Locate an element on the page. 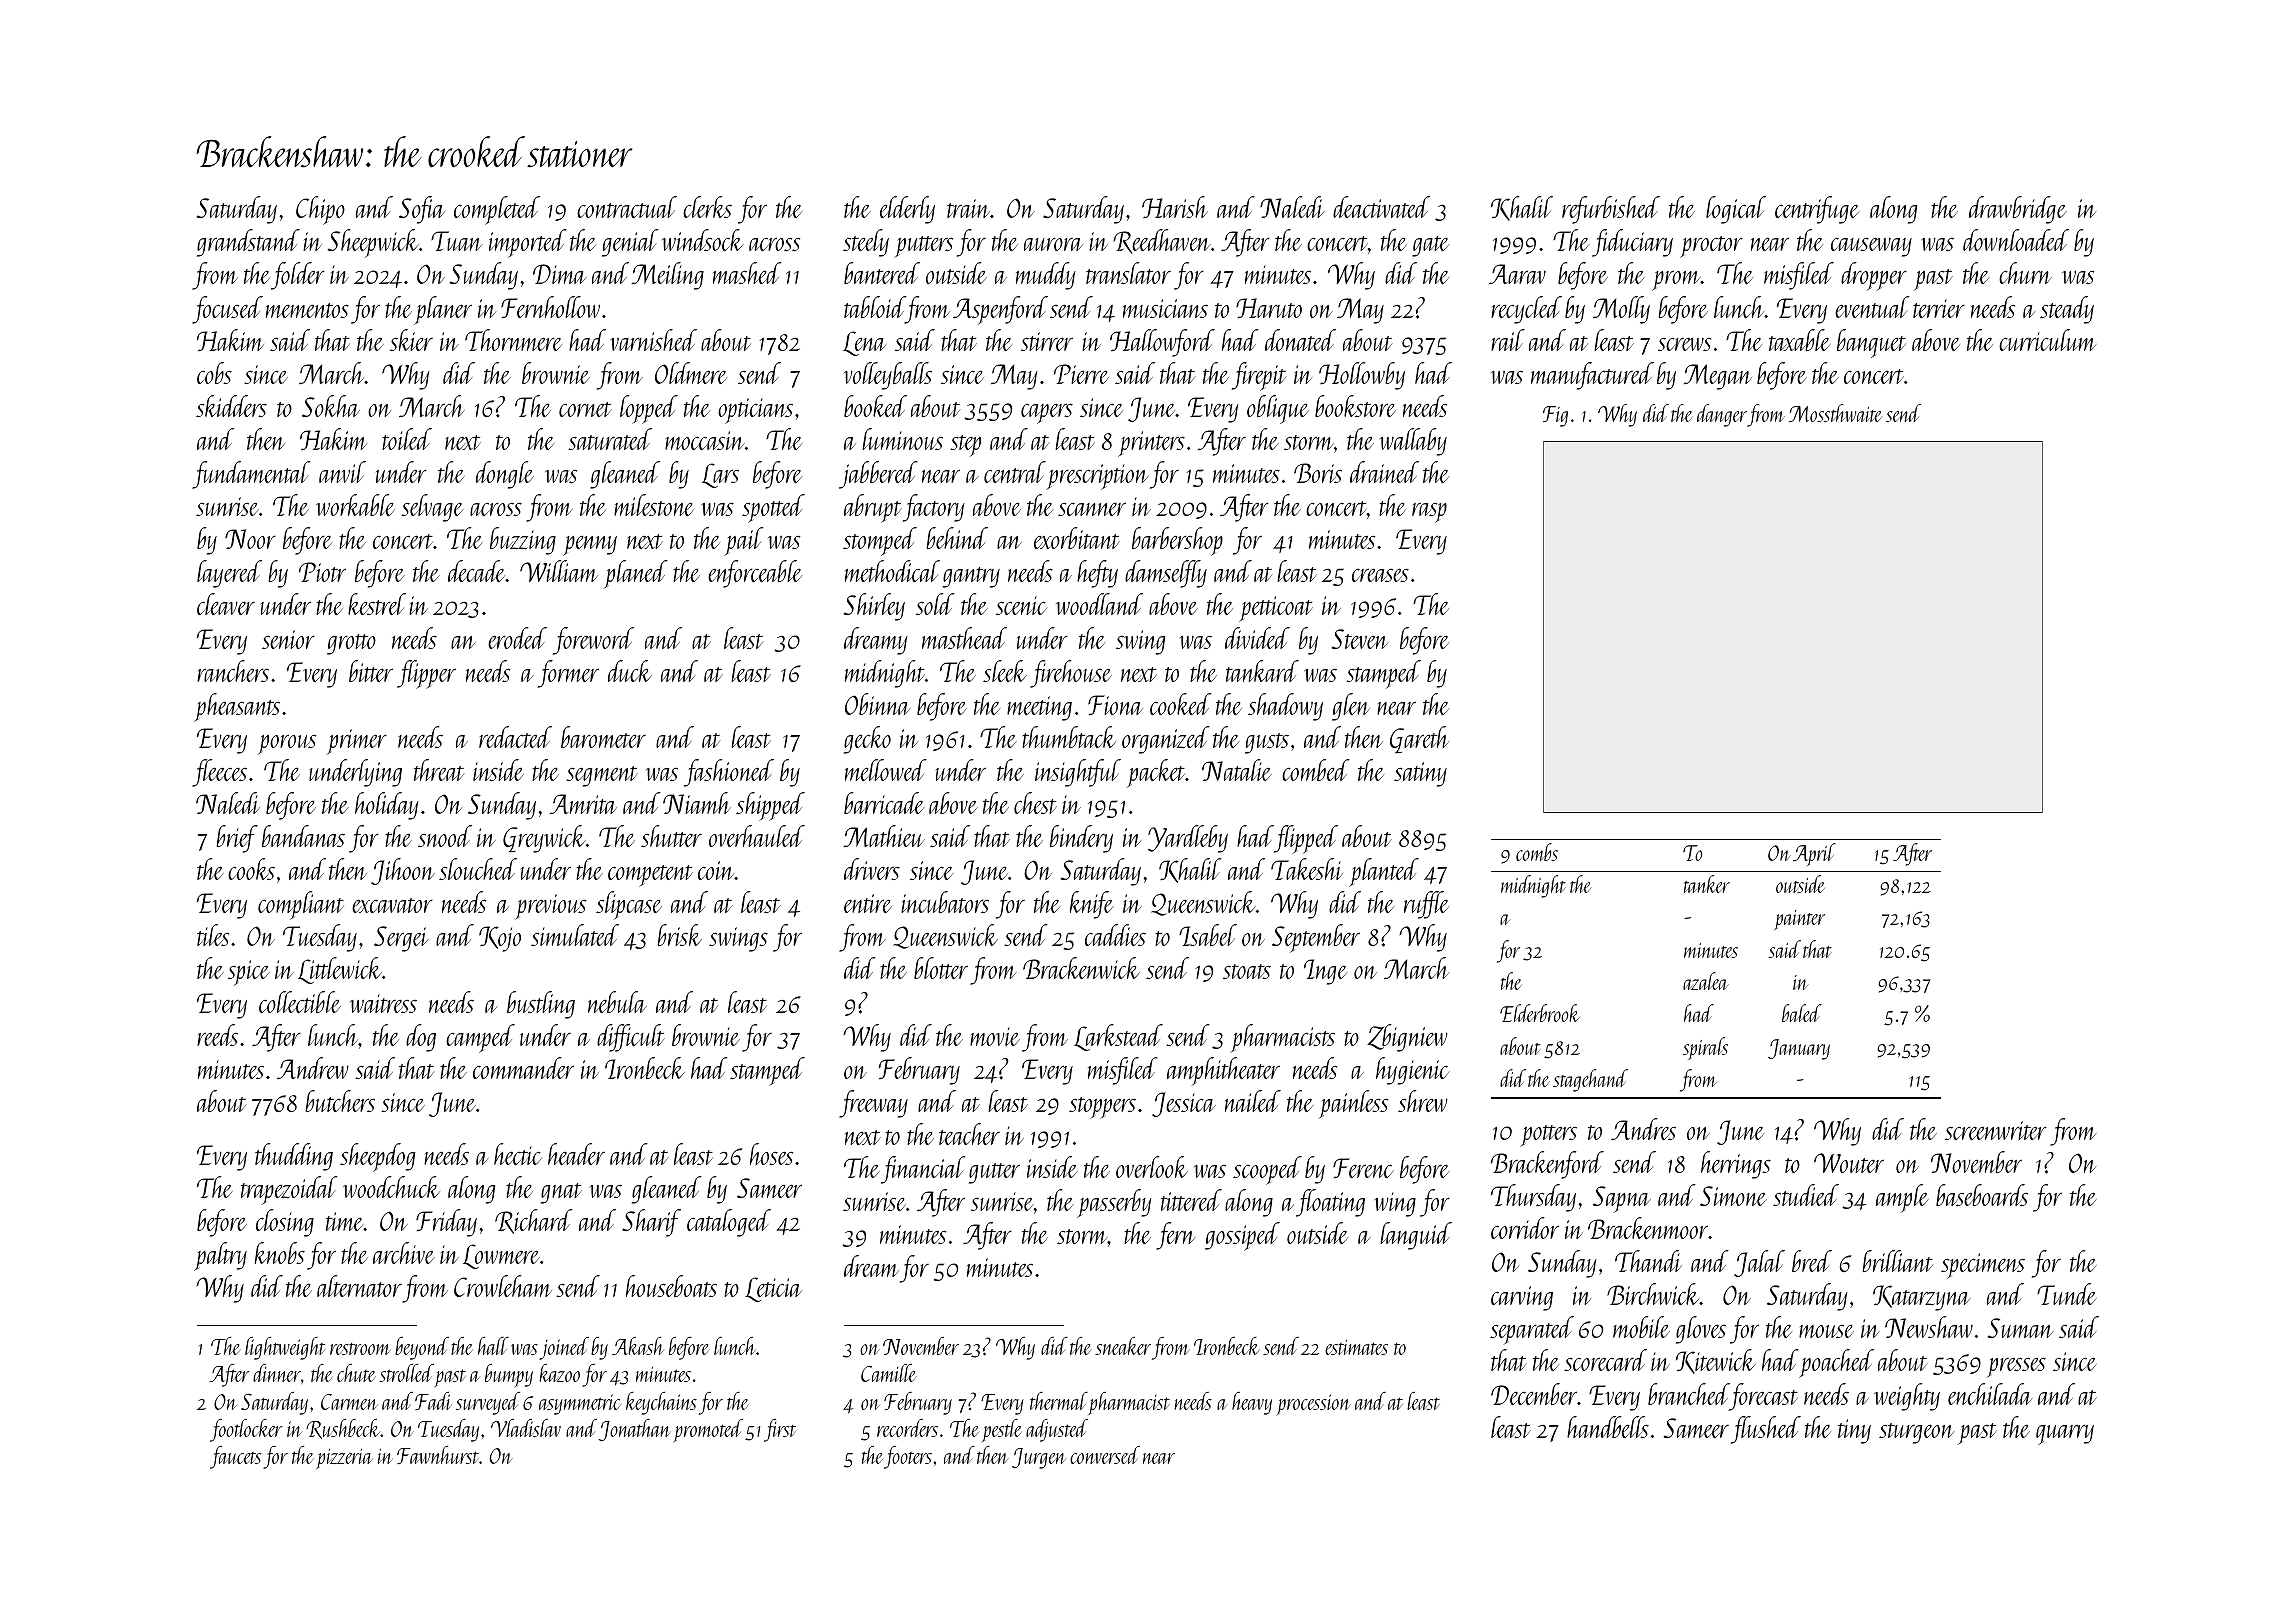 The width and height of the image is (2292, 1620). drawbridge is located at coordinates (2018, 210).
